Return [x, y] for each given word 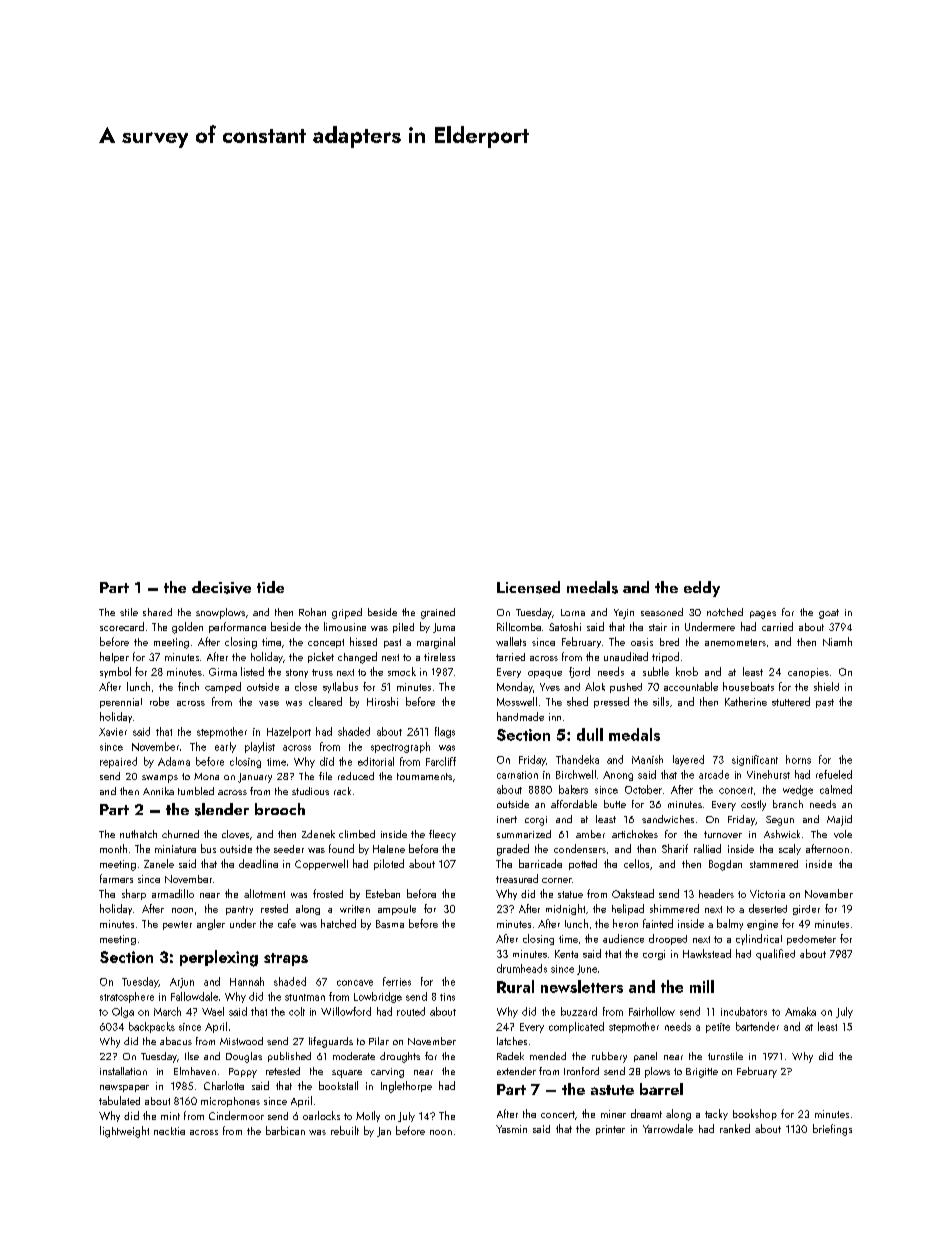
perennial [121, 703]
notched [725, 612]
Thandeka [577, 759]
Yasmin [511, 1129]
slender [222, 809]
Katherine [746, 701]
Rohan [312, 612]
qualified [775, 954]
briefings [832, 1130]
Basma [390, 924]
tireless [439, 657]
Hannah [247, 981]
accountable [691, 686]
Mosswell [517, 701]
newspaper [124, 1088]
